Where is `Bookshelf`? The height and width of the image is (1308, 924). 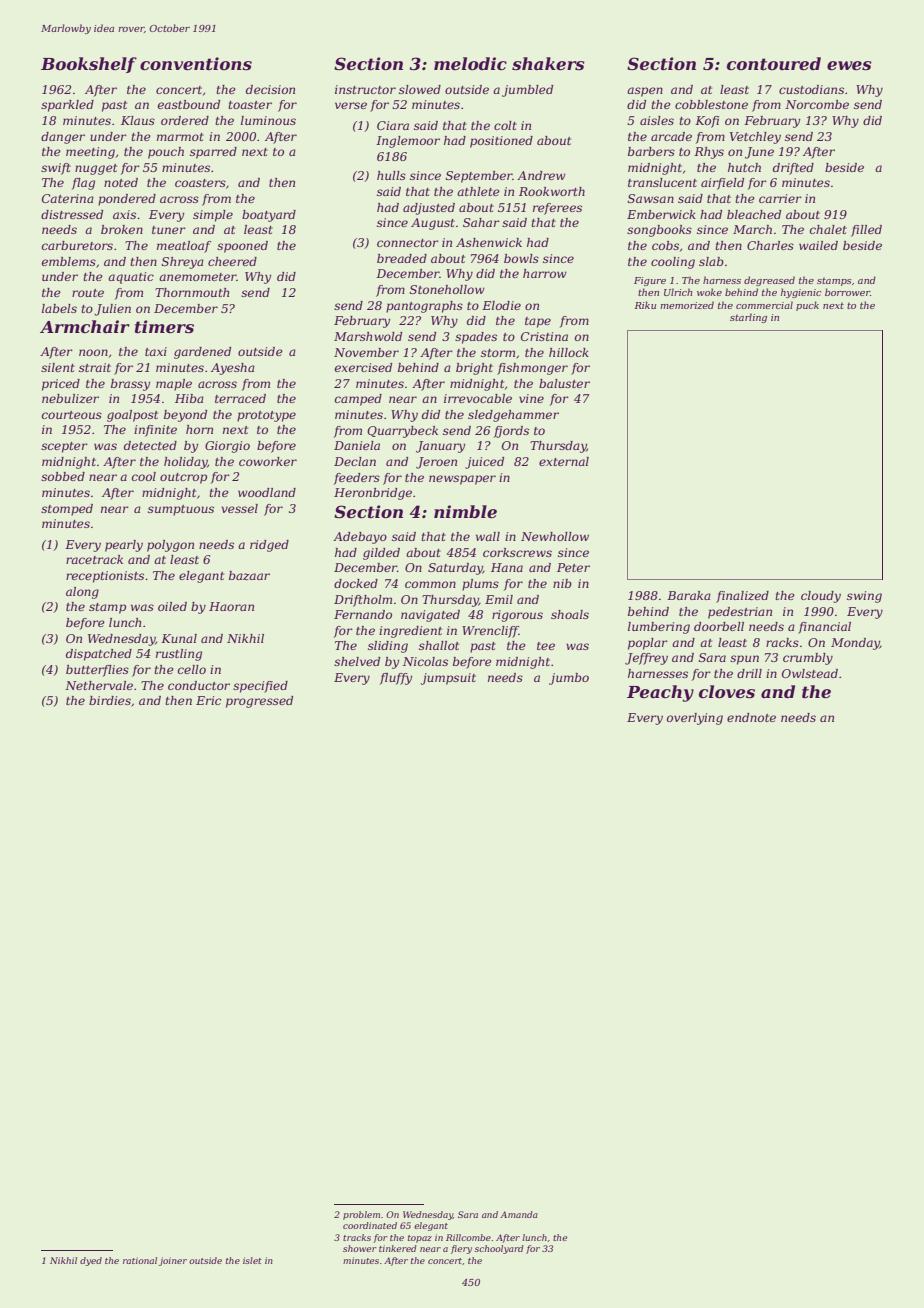 Bookshelf is located at coordinates (89, 65).
